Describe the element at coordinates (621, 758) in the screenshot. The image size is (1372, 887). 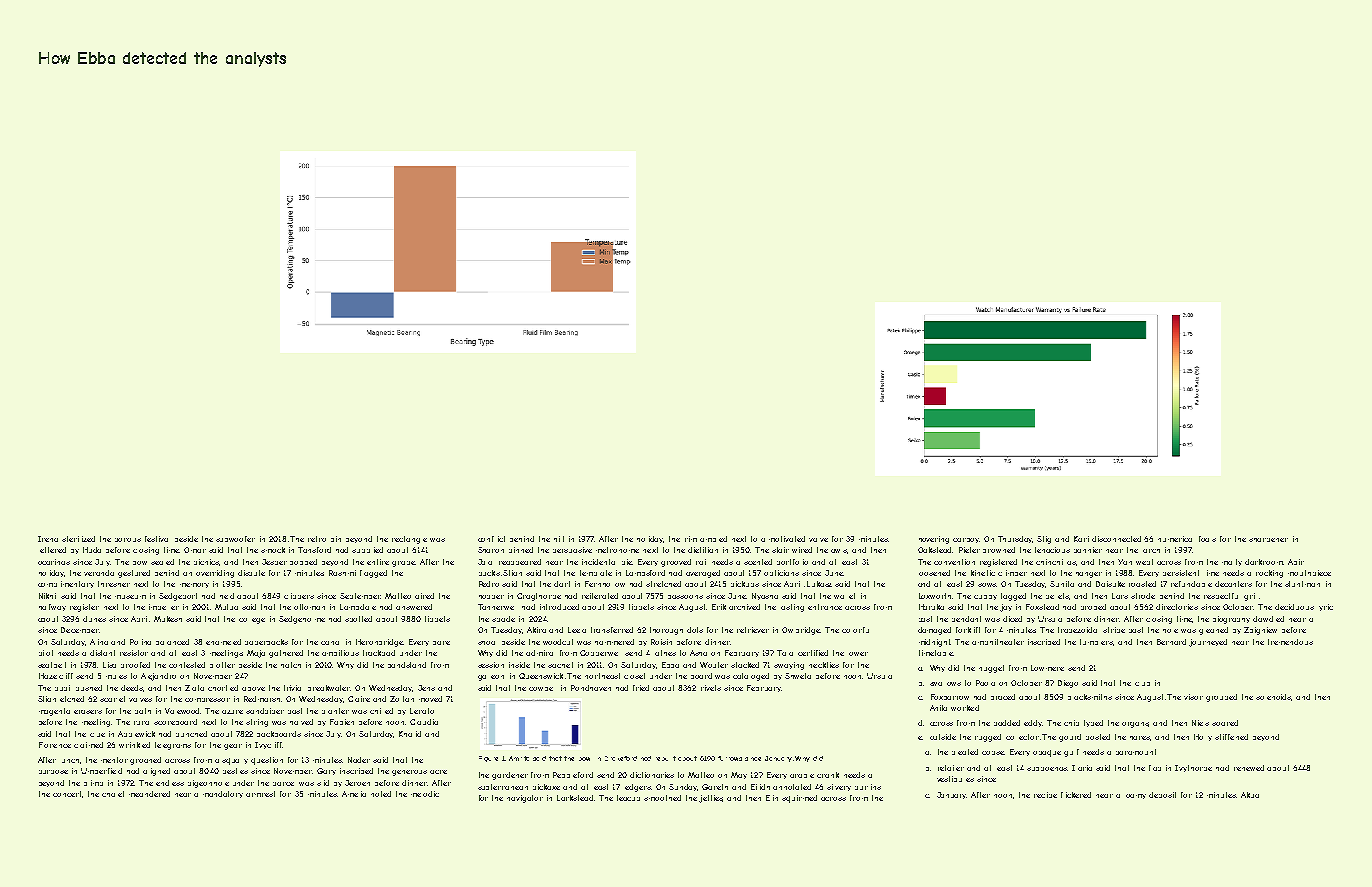
I see `Drakeford` at that location.
